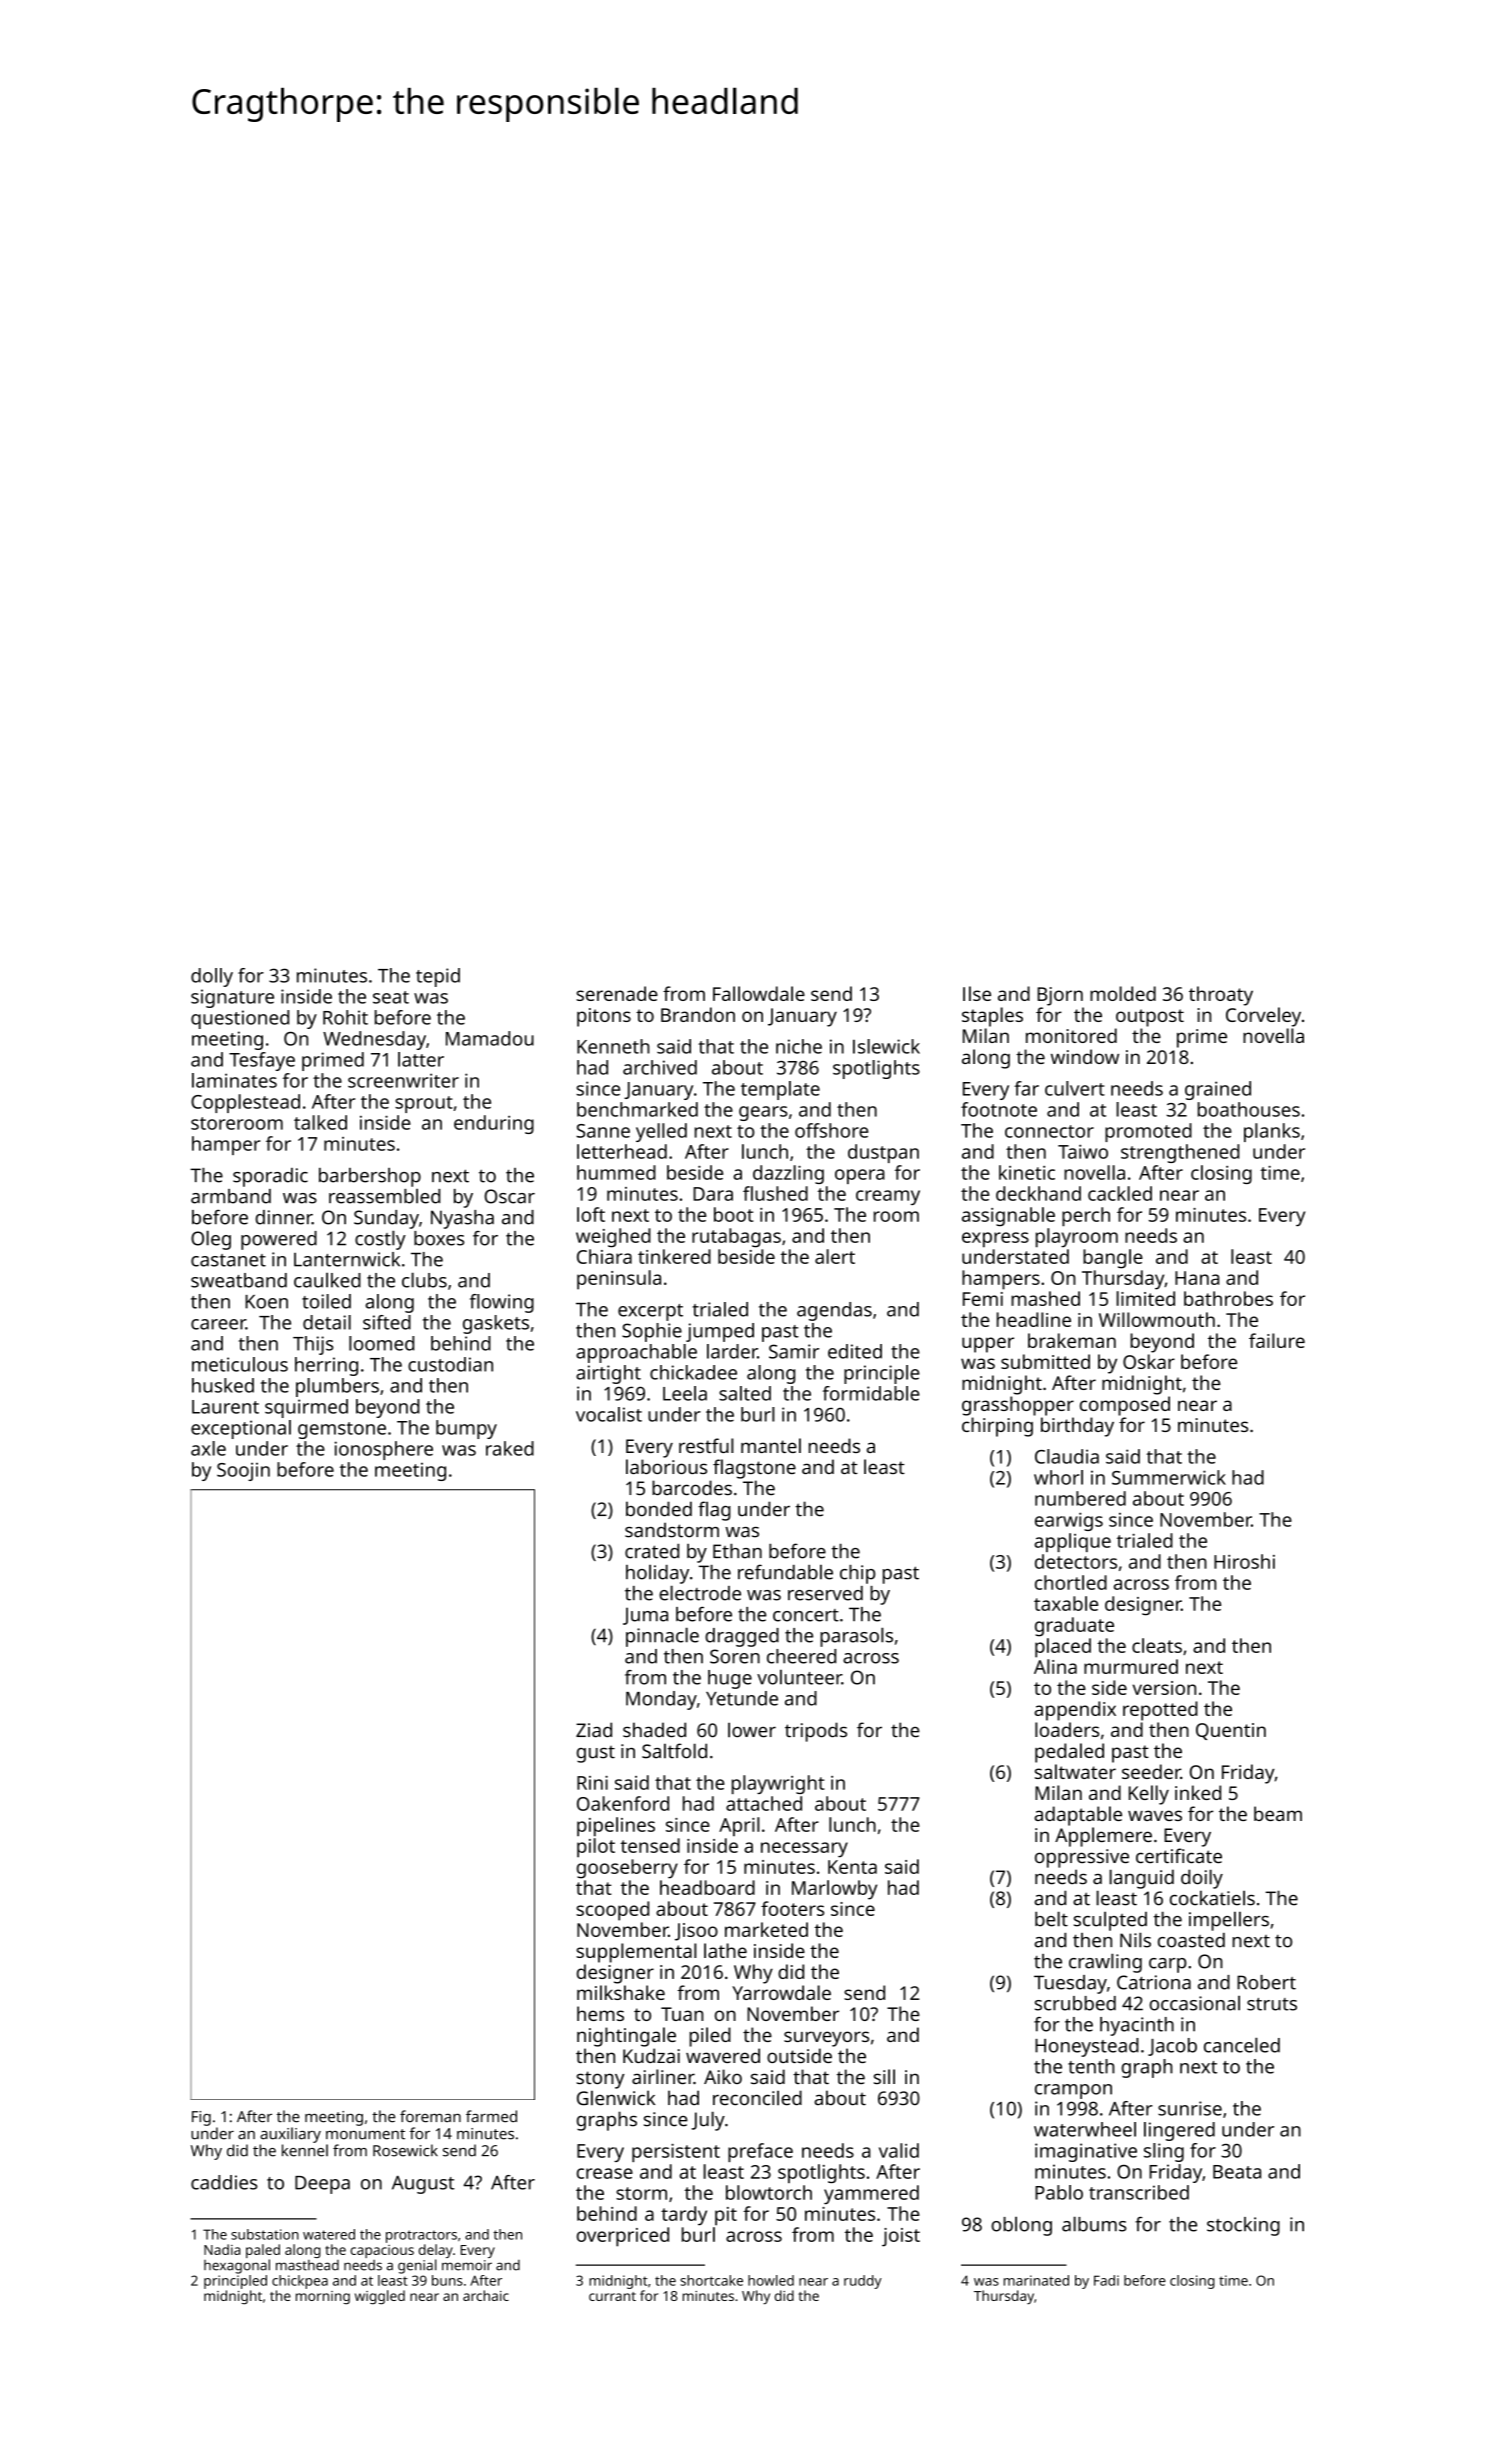 This document has width=1496, height=2464. Describe the element at coordinates (438, 977) in the document. I see `tepid` at that location.
